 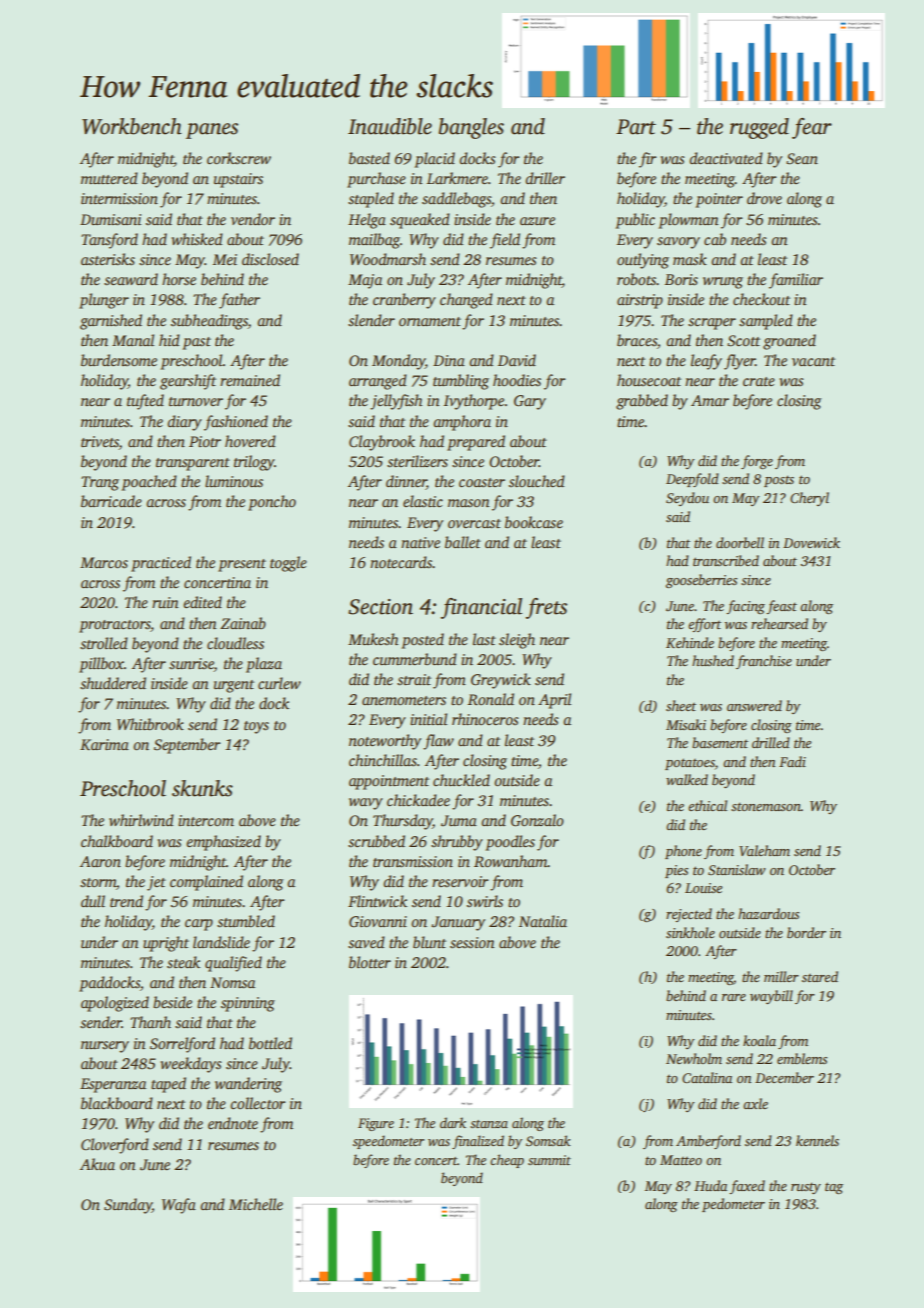 What do you see at coordinates (232, 983) in the image?
I see `Nomsa` at bounding box center [232, 983].
